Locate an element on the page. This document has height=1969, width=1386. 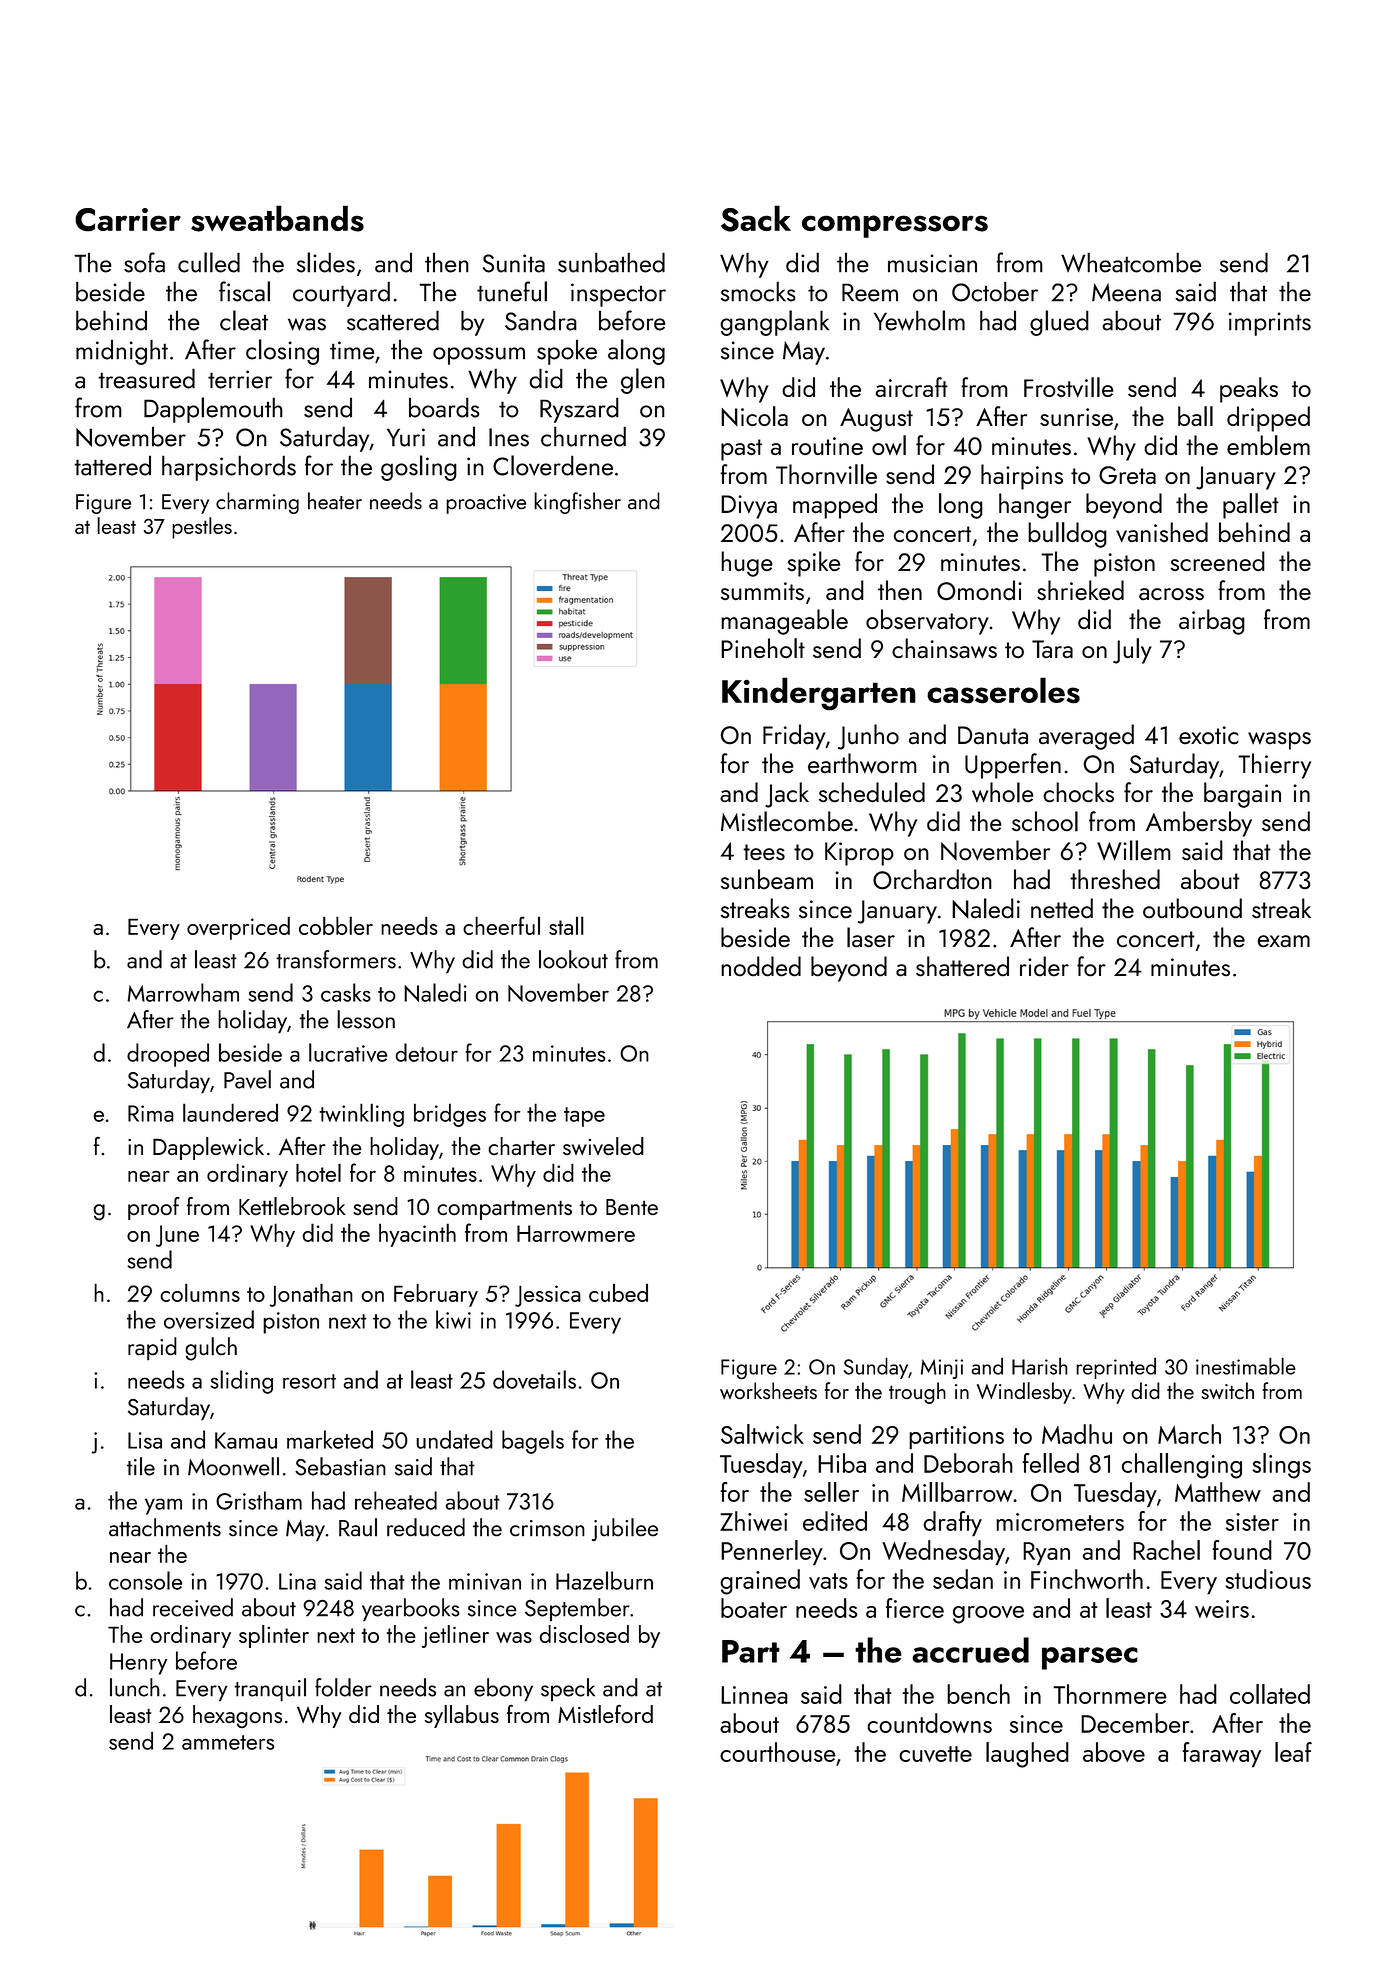
Sunita is located at coordinates (513, 263).
